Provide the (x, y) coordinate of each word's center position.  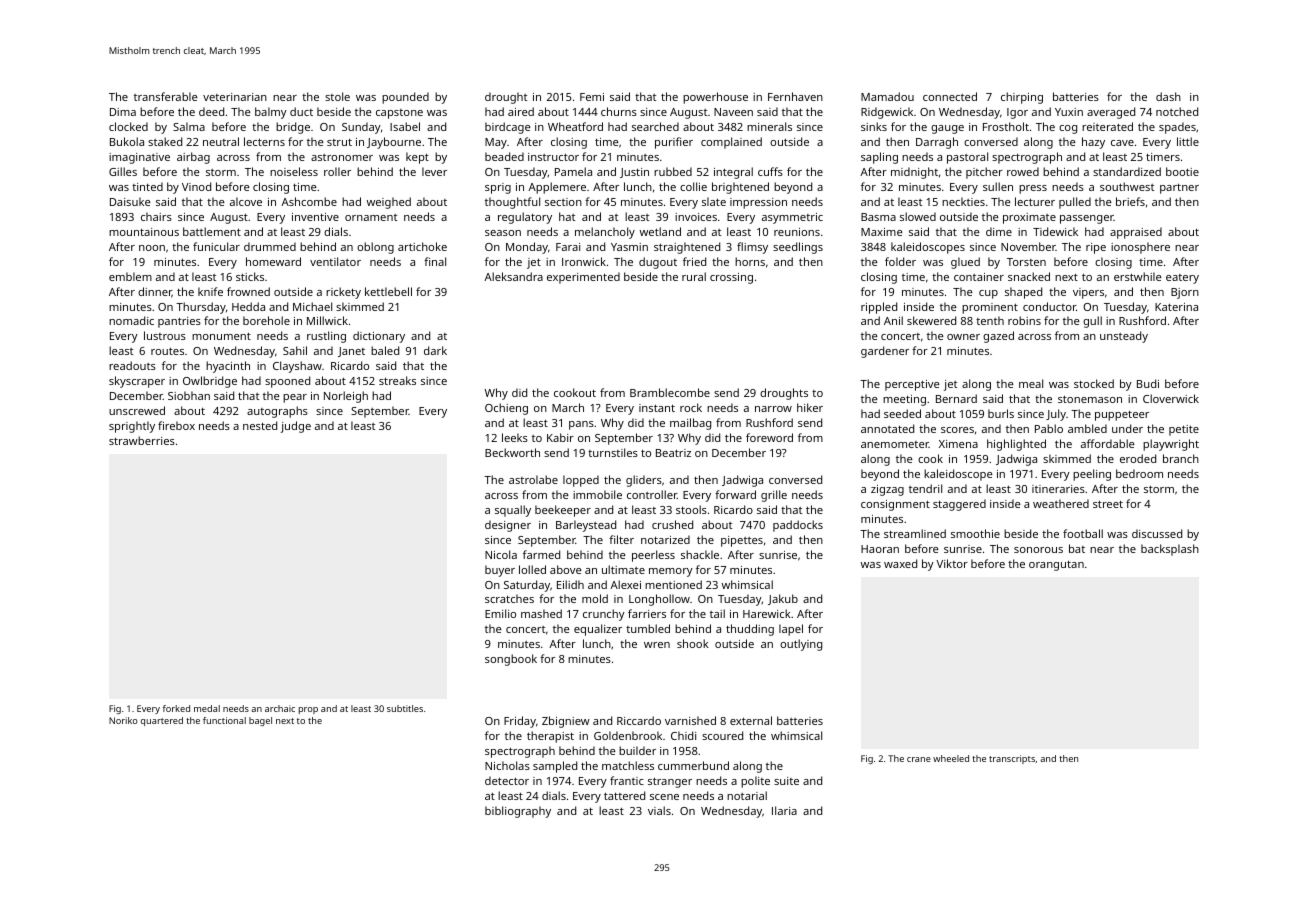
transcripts (1012, 759)
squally (513, 511)
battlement (212, 231)
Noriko (123, 720)
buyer (500, 571)
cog (1068, 129)
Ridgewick (887, 113)
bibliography (518, 812)
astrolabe (533, 479)
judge (296, 427)
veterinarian (235, 97)
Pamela (573, 171)
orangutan (1056, 565)
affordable (1108, 443)
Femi (592, 97)
